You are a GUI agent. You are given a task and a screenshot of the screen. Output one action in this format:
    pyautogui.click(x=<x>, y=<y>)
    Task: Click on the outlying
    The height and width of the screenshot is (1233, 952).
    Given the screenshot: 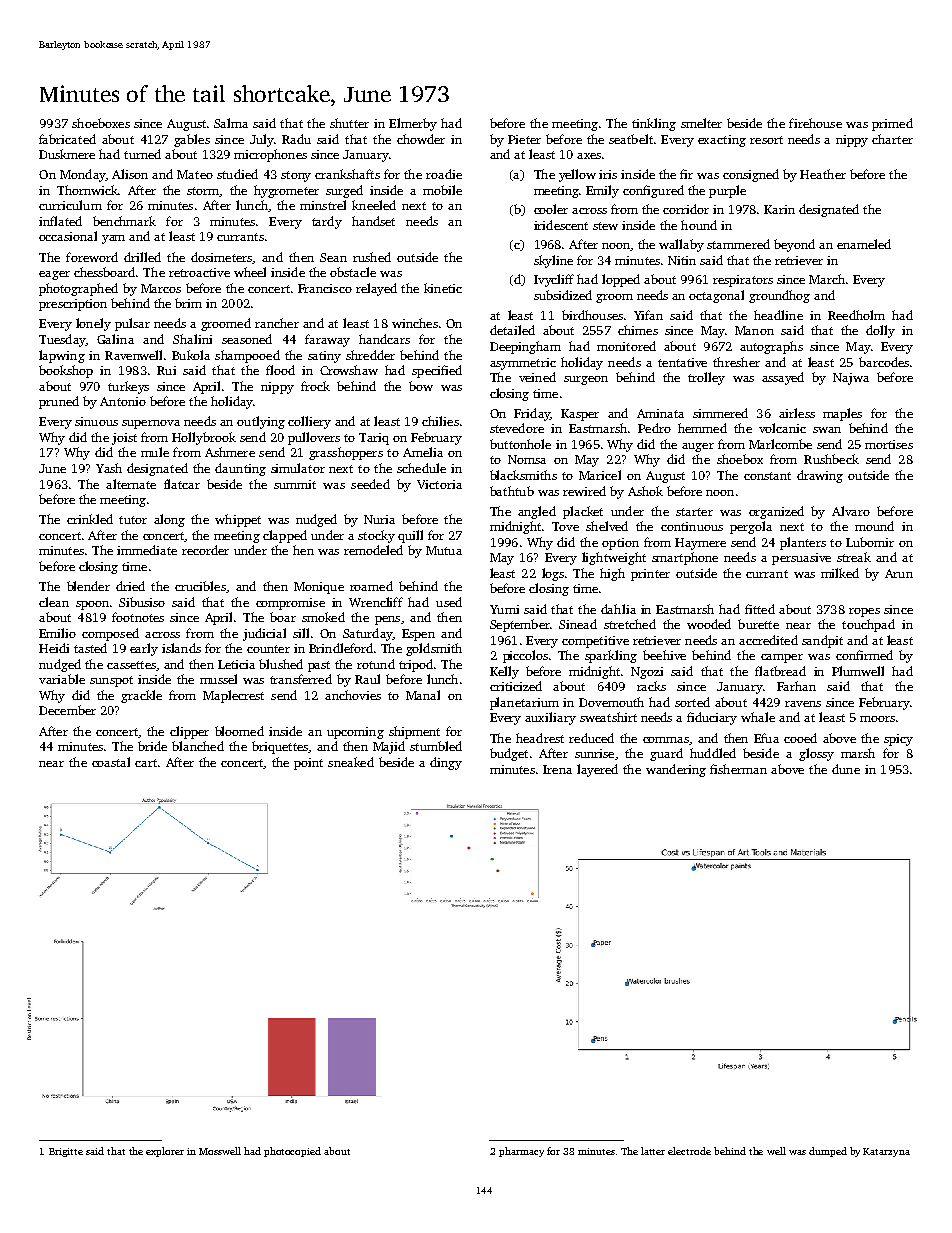 What is the action you would take?
    pyautogui.click(x=261, y=422)
